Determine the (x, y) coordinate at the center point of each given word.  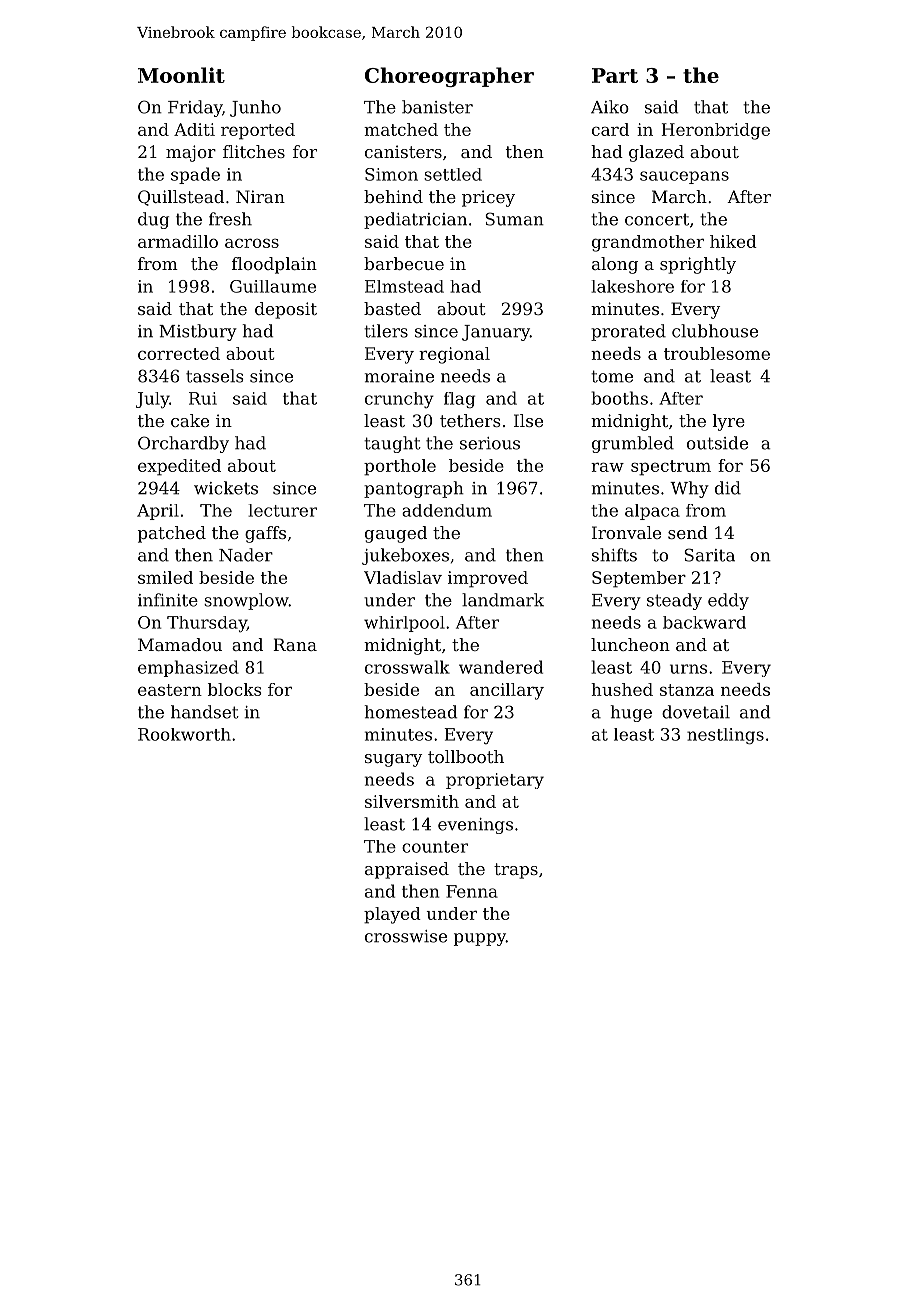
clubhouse (715, 331)
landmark (503, 600)
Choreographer (449, 77)
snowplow (246, 601)
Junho (255, 108)
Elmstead (404, 286)
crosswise (406, 936)
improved (488, 579)
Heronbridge (716, 131)
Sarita (709, 555)
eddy (728, 601)
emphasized (188, 668)
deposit (286, 310)
